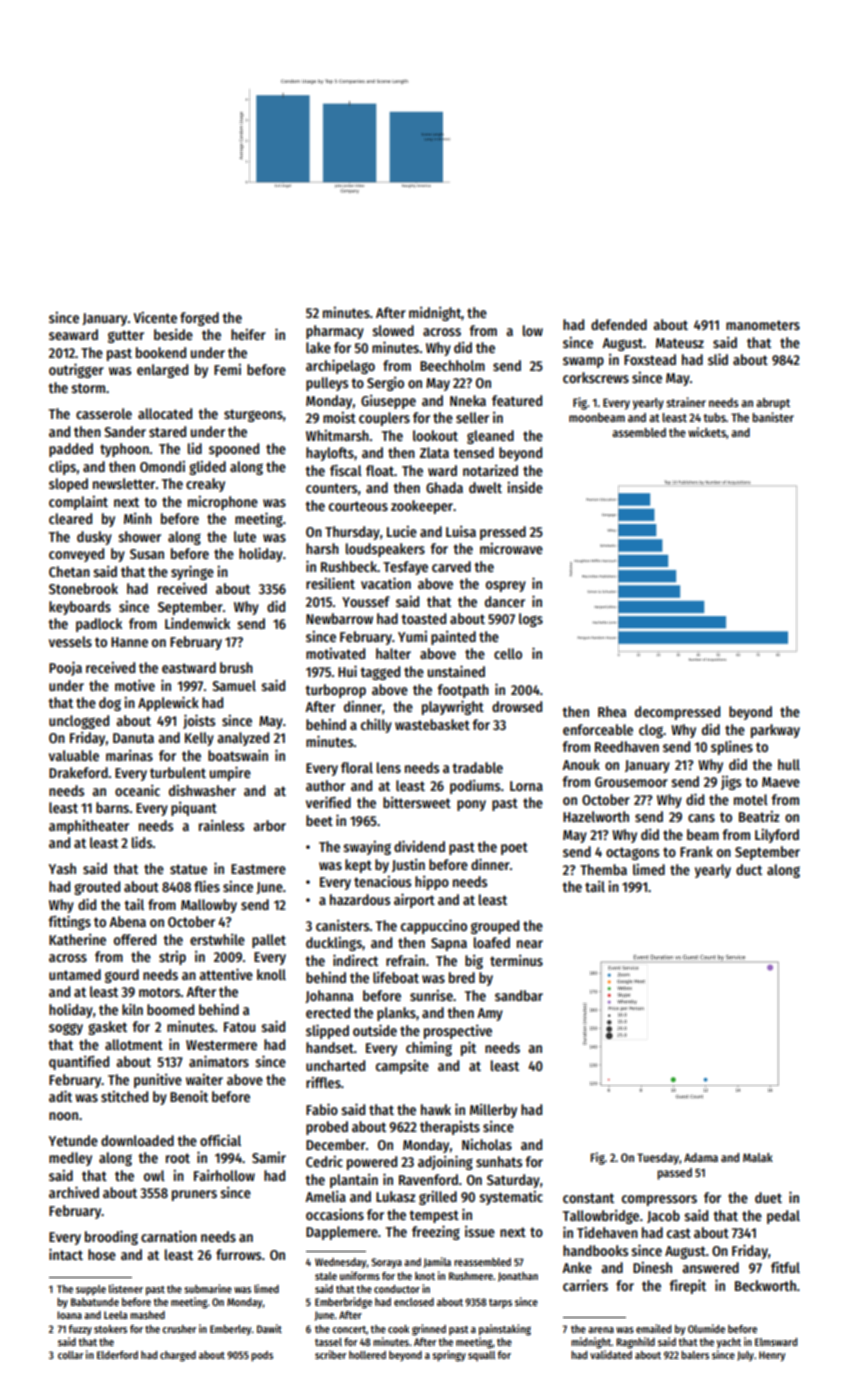  I want to click on inside, so click(525, 487).
